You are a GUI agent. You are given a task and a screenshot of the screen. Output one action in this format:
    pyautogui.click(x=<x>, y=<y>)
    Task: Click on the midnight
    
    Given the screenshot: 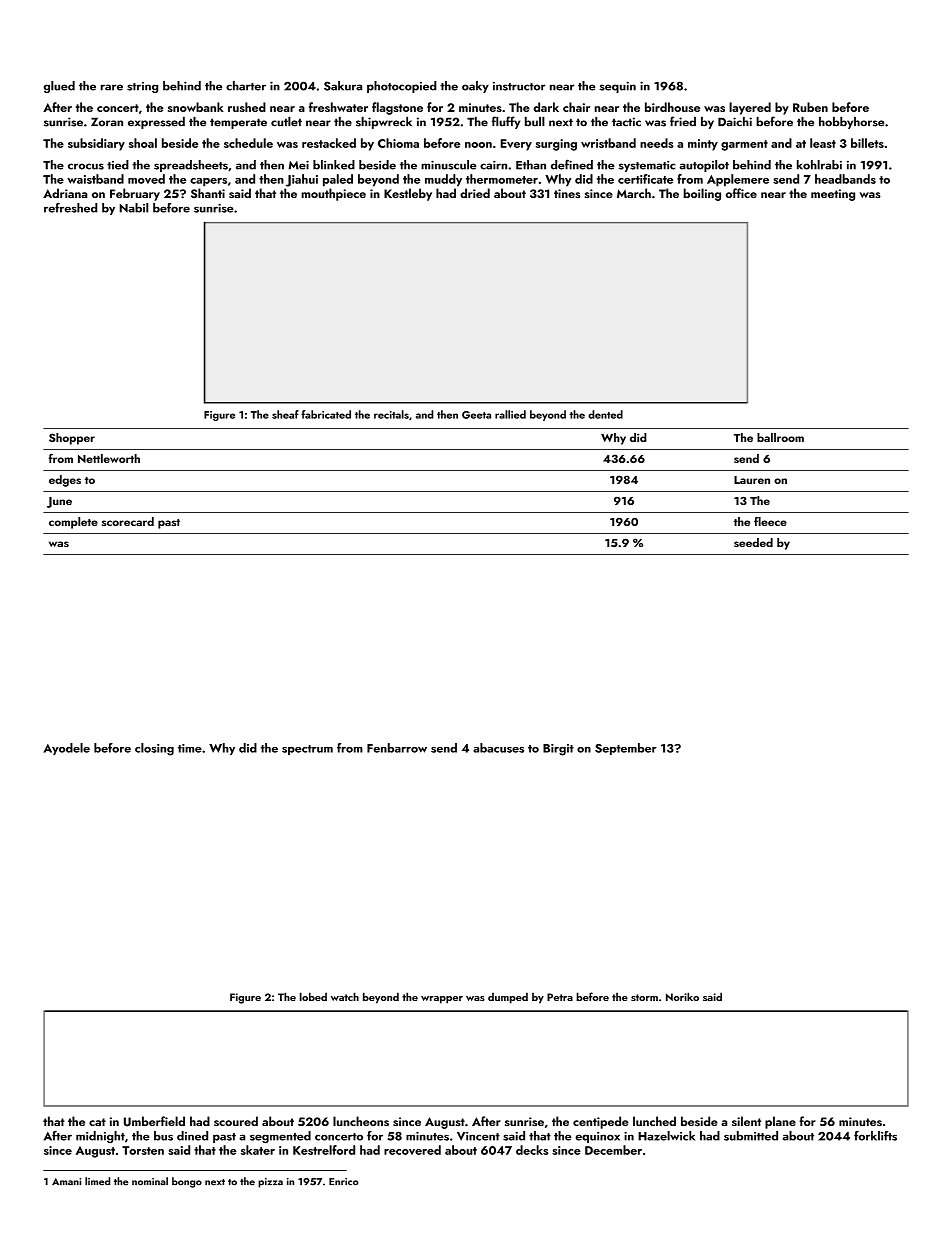 What is the action you would take?
    pyautogui.click(x=100, y=1137)
